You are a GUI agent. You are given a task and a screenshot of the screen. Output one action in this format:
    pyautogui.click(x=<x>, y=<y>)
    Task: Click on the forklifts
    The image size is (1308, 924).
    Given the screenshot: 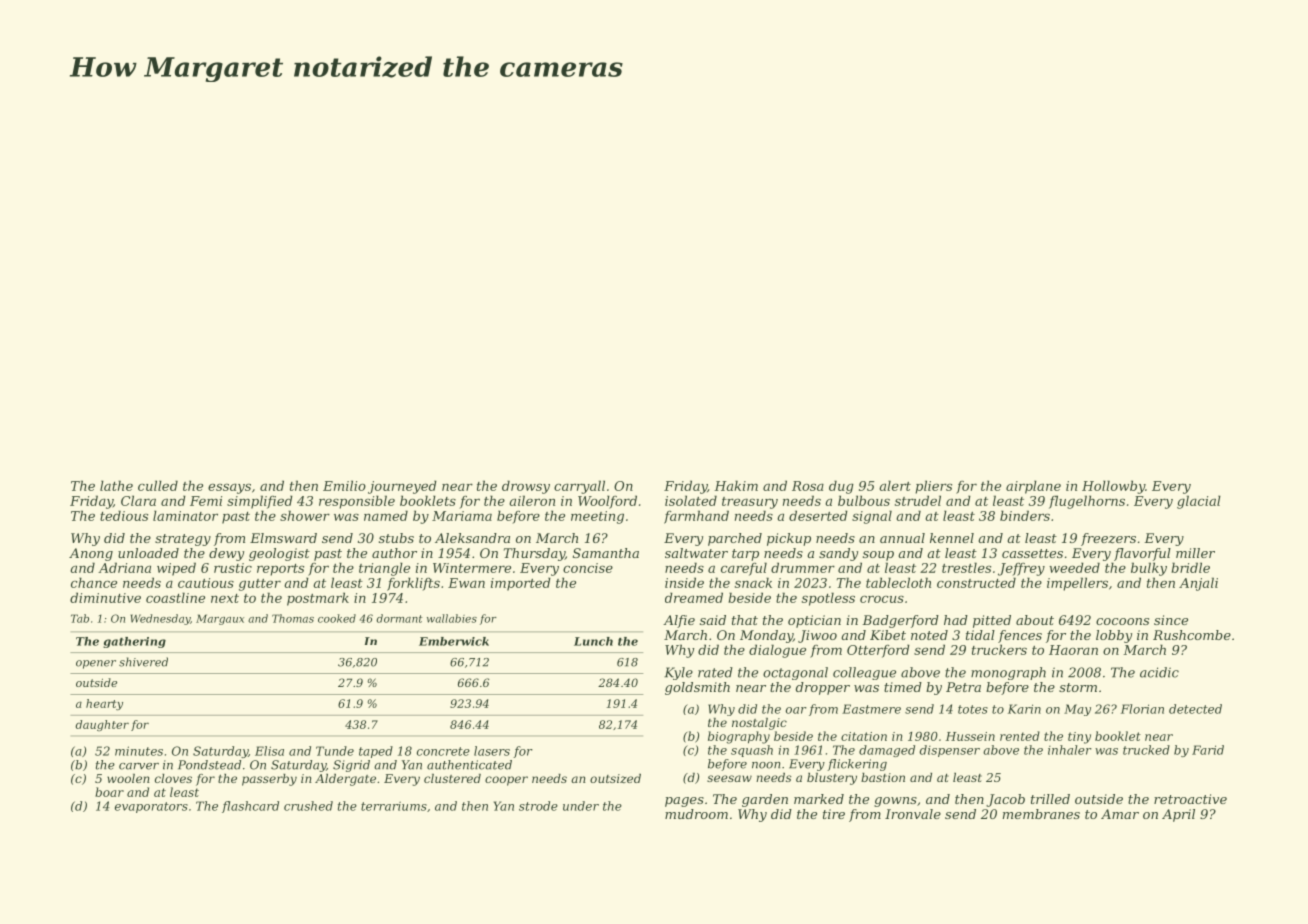 What is the action you would take?
    pyautogui.click(x=413, y=584)
